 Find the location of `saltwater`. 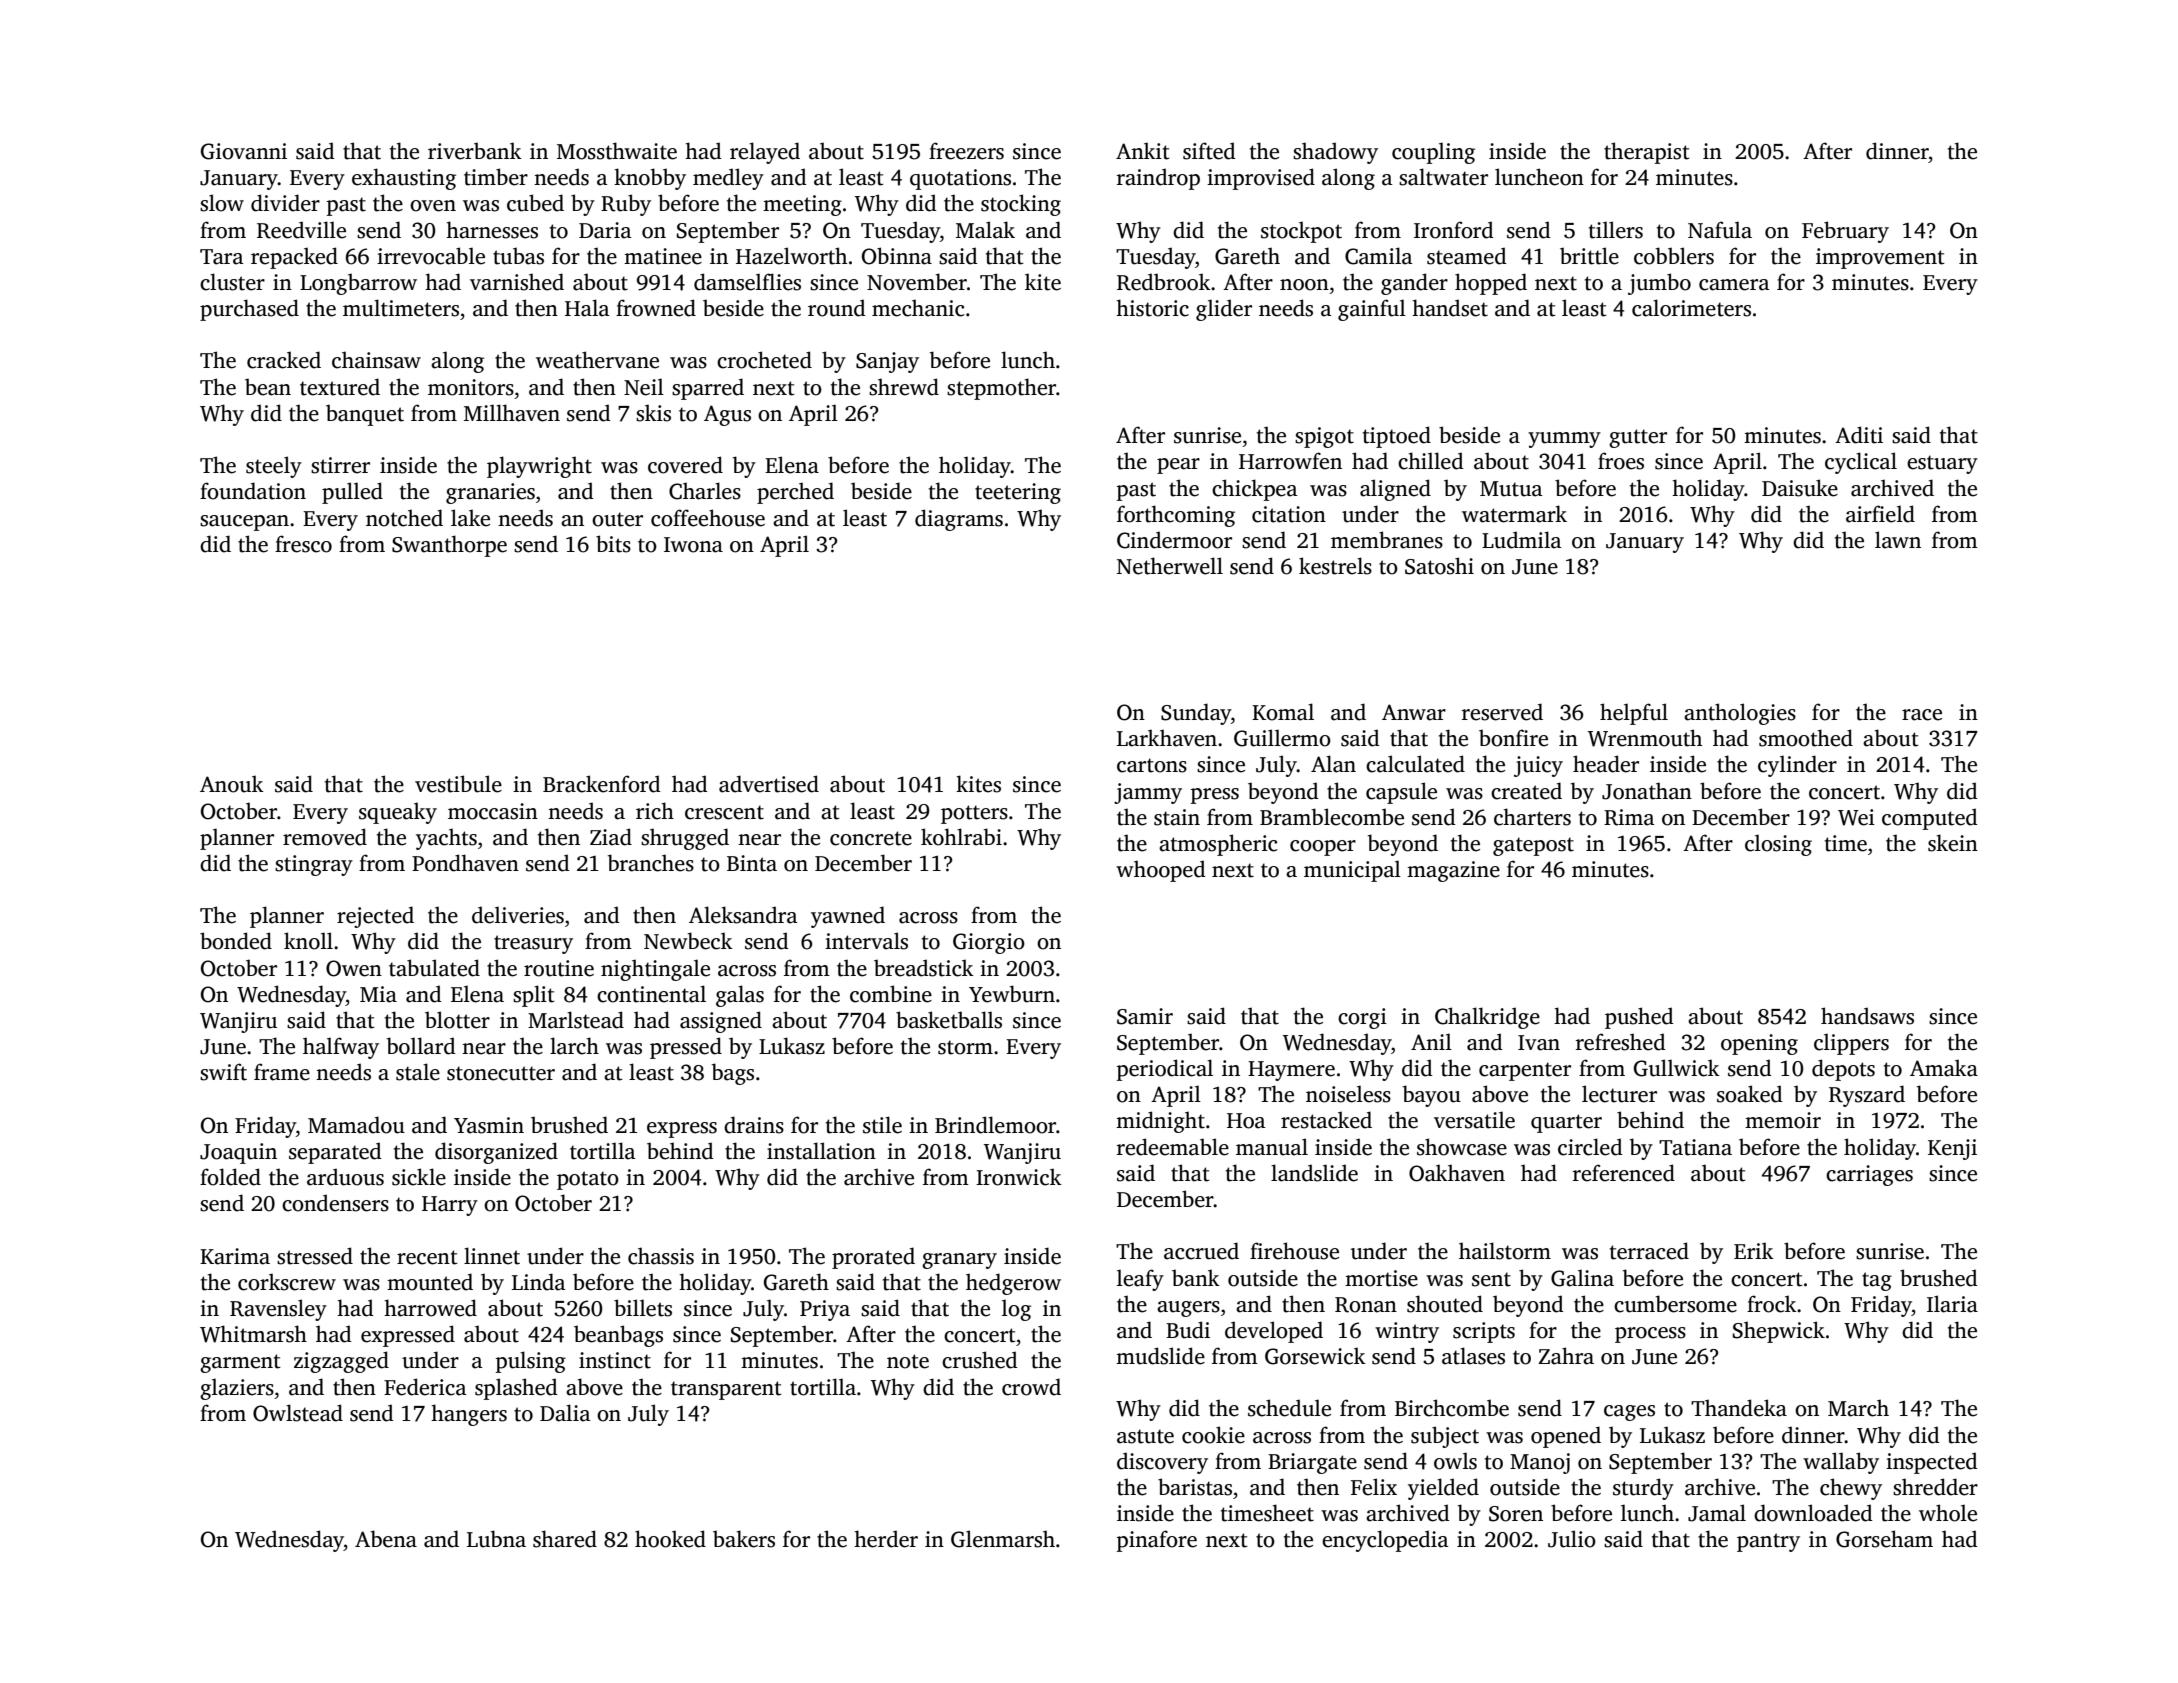

saltwater is located at coordinates (1443, 177).
